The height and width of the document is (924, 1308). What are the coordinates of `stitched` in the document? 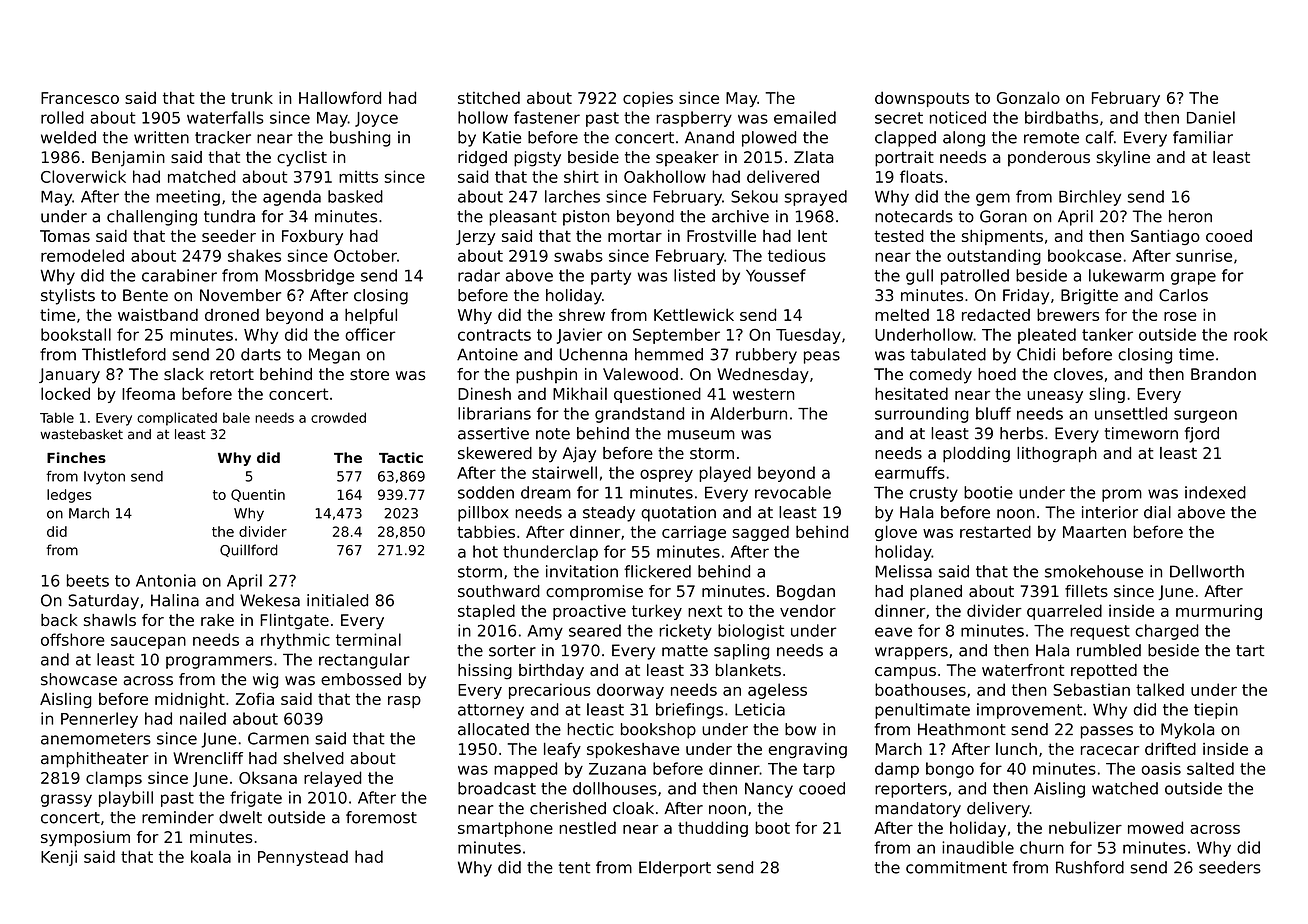 It's located at (489, 97).
